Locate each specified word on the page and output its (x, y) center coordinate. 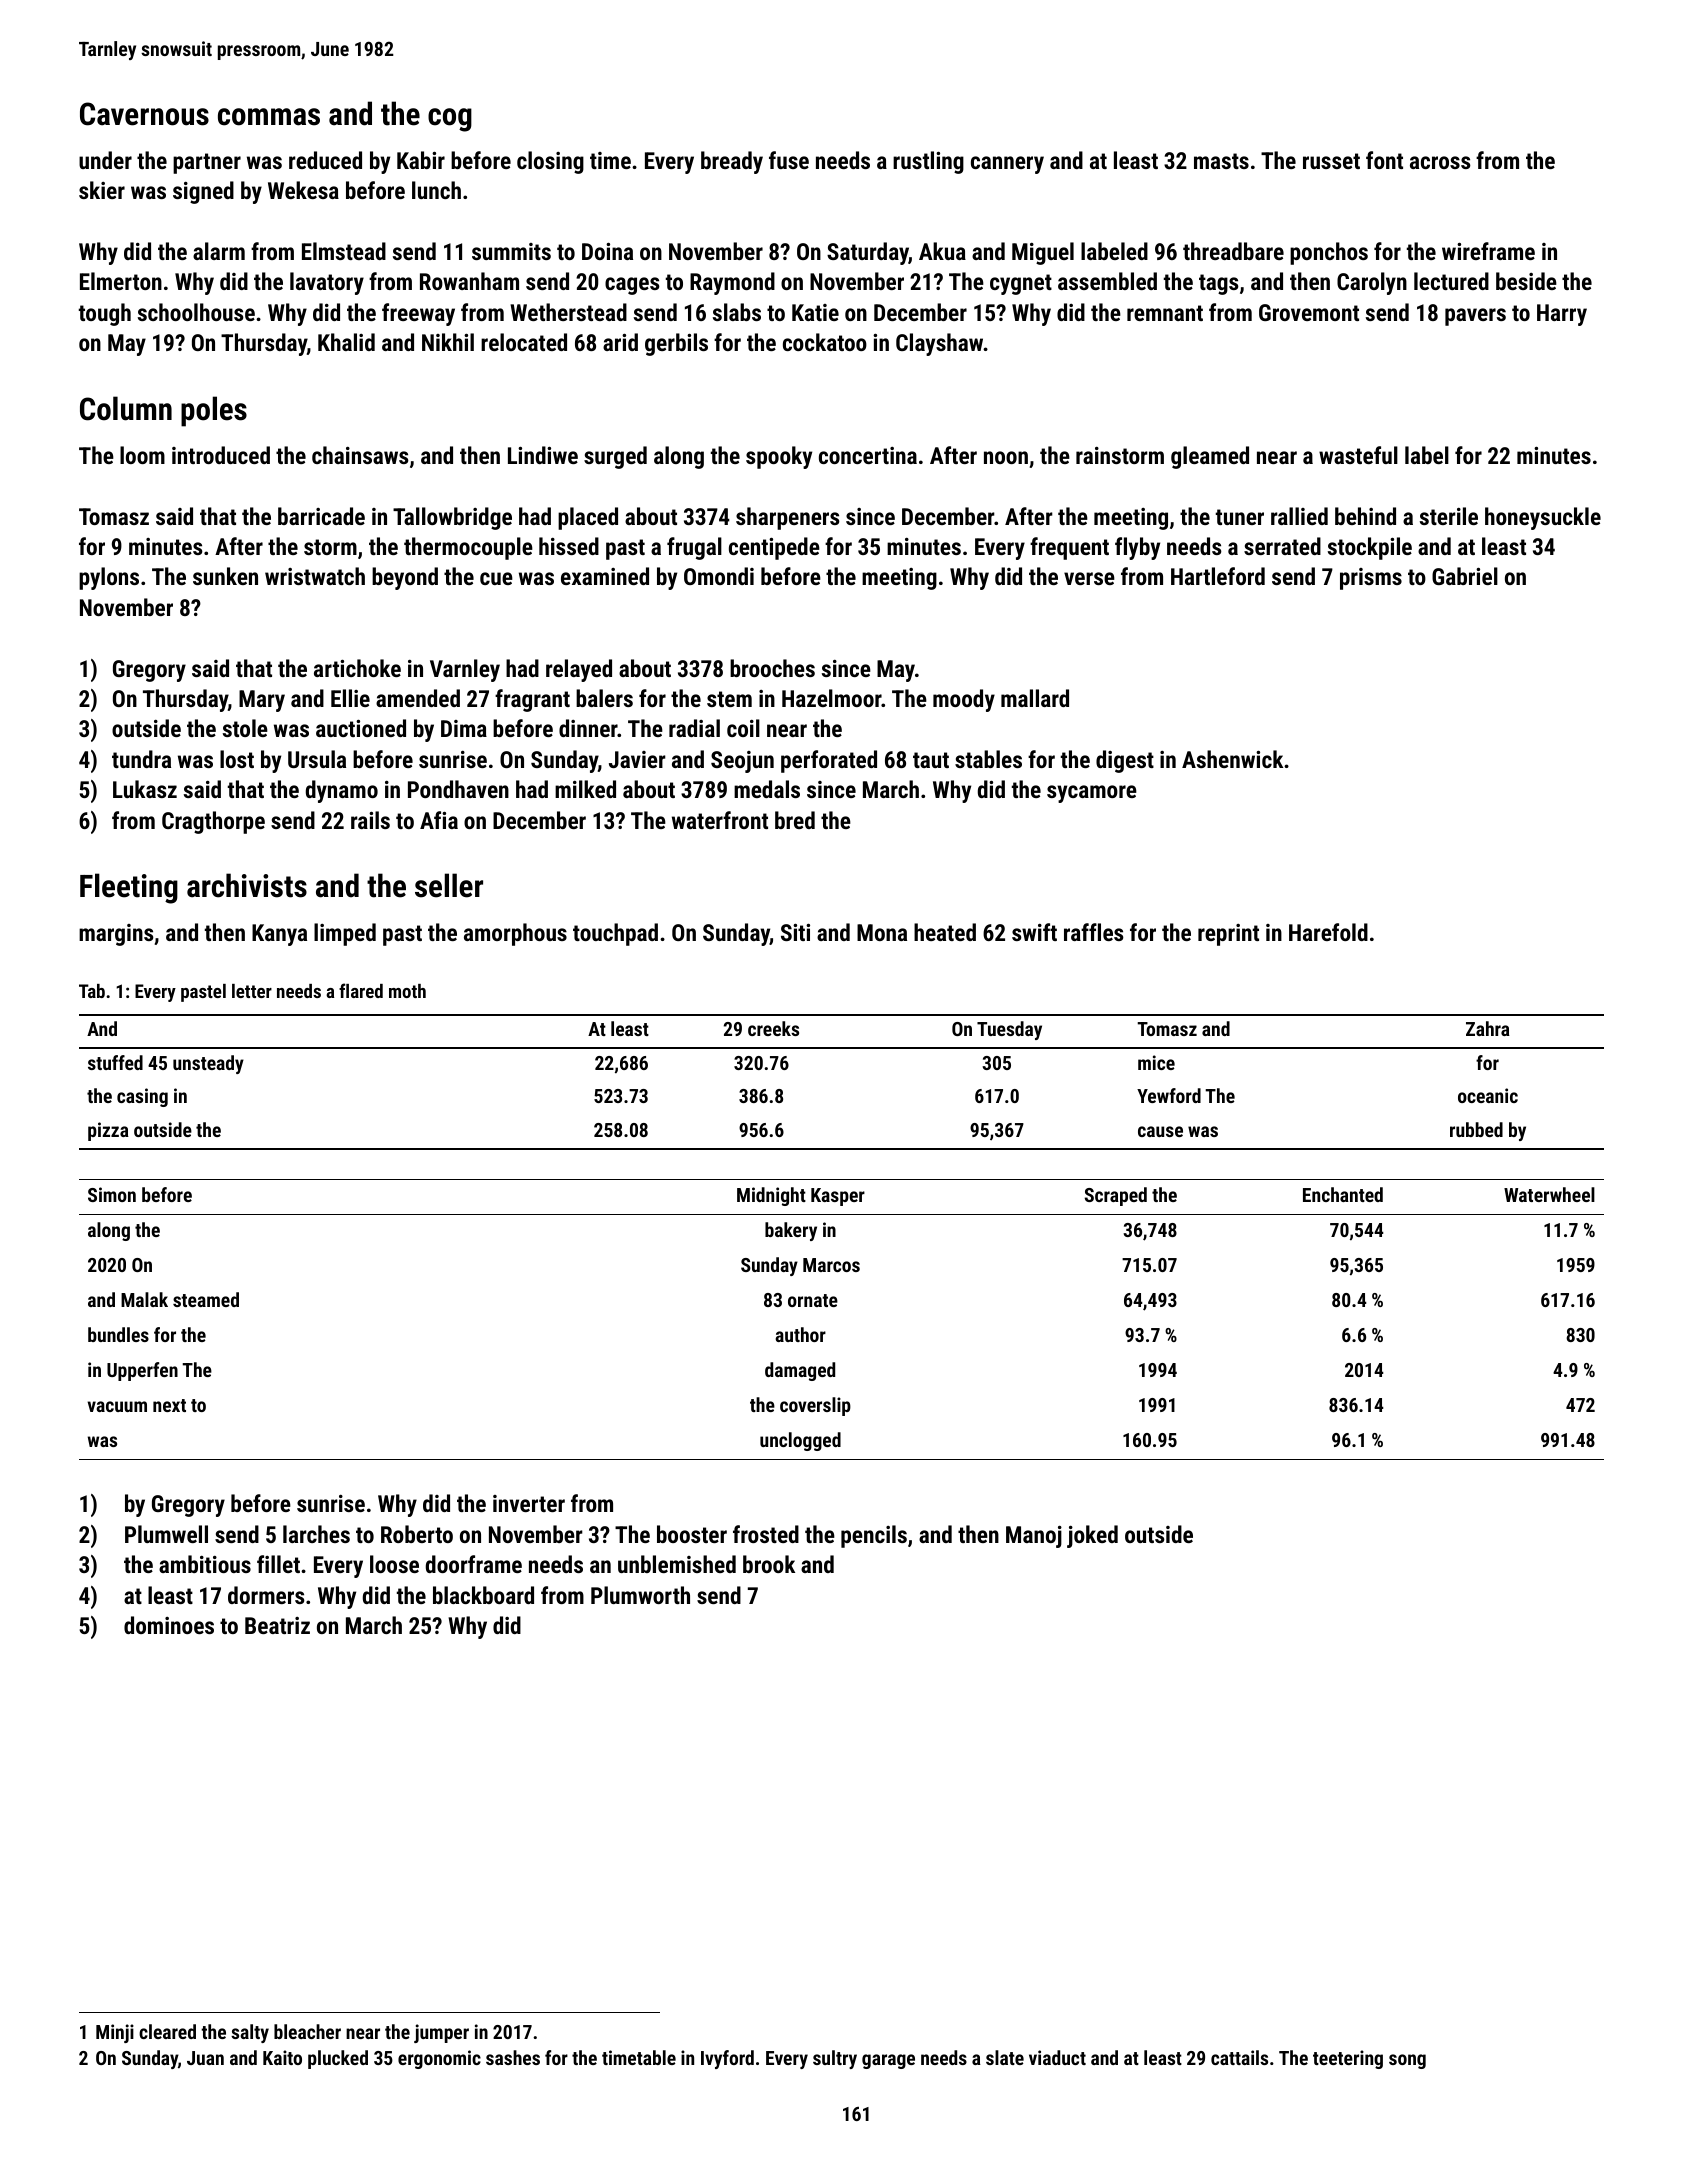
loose (394, 1564)
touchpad (615, 934)
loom (142, 455)
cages (632, 286)
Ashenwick (1232, 759)
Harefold (1328, 932)
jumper (441, 2033)
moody (964, 700)
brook (769, 1564)
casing (142, 1097)
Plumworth (640, 1595)
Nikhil (448, 342)
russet (1331, 161)
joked (1092, 1536)
